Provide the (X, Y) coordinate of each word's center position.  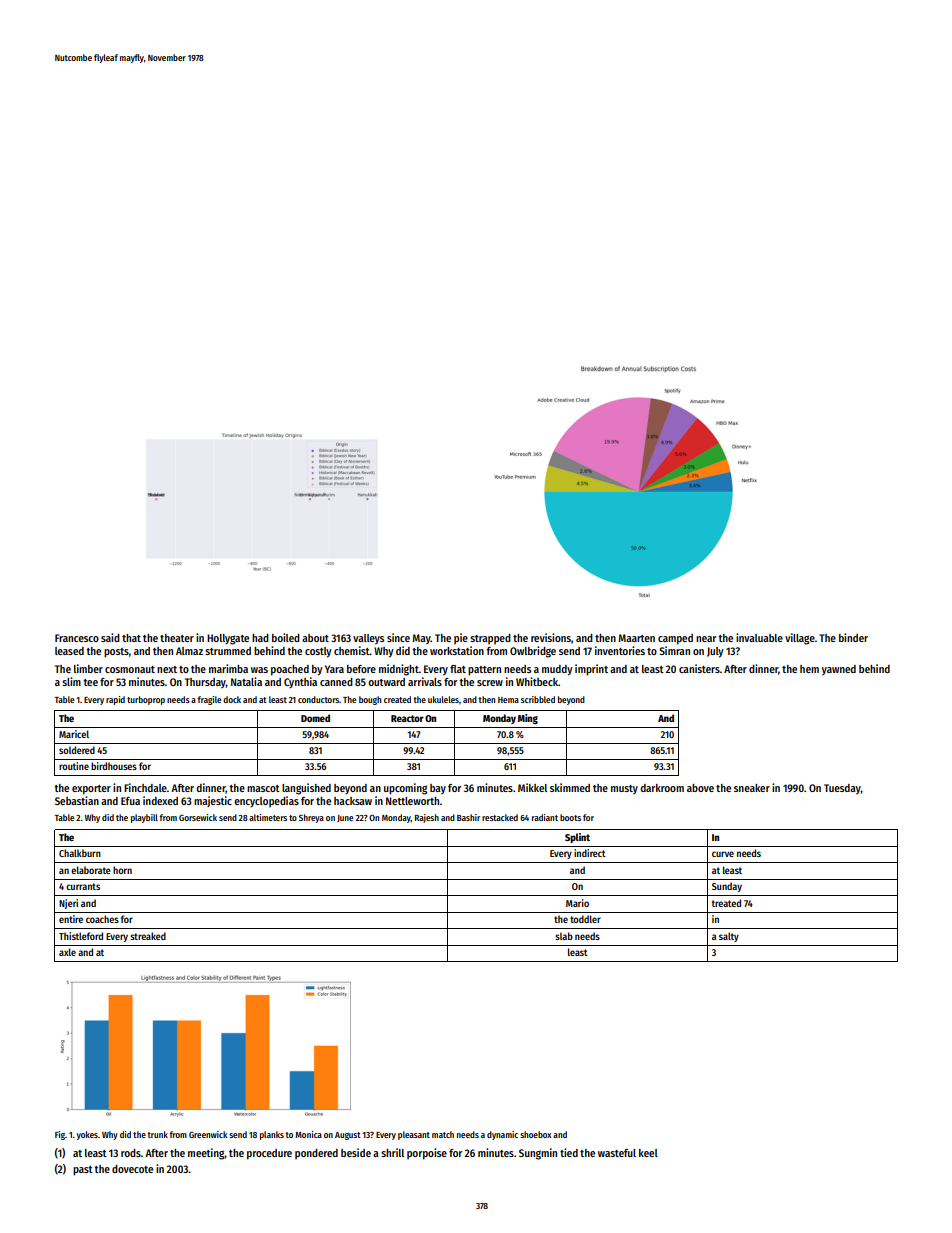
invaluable (759, 637)
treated (726, 903)
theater (177, 638)
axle (67, 952)
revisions (551, 637)
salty (729, 937)
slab (564, 936)
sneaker (752, 788)
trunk (157, 1134)
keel (648, 1153)
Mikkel (532, 787)
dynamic (502, 1135)
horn (122, 870)
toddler (585, 919)
